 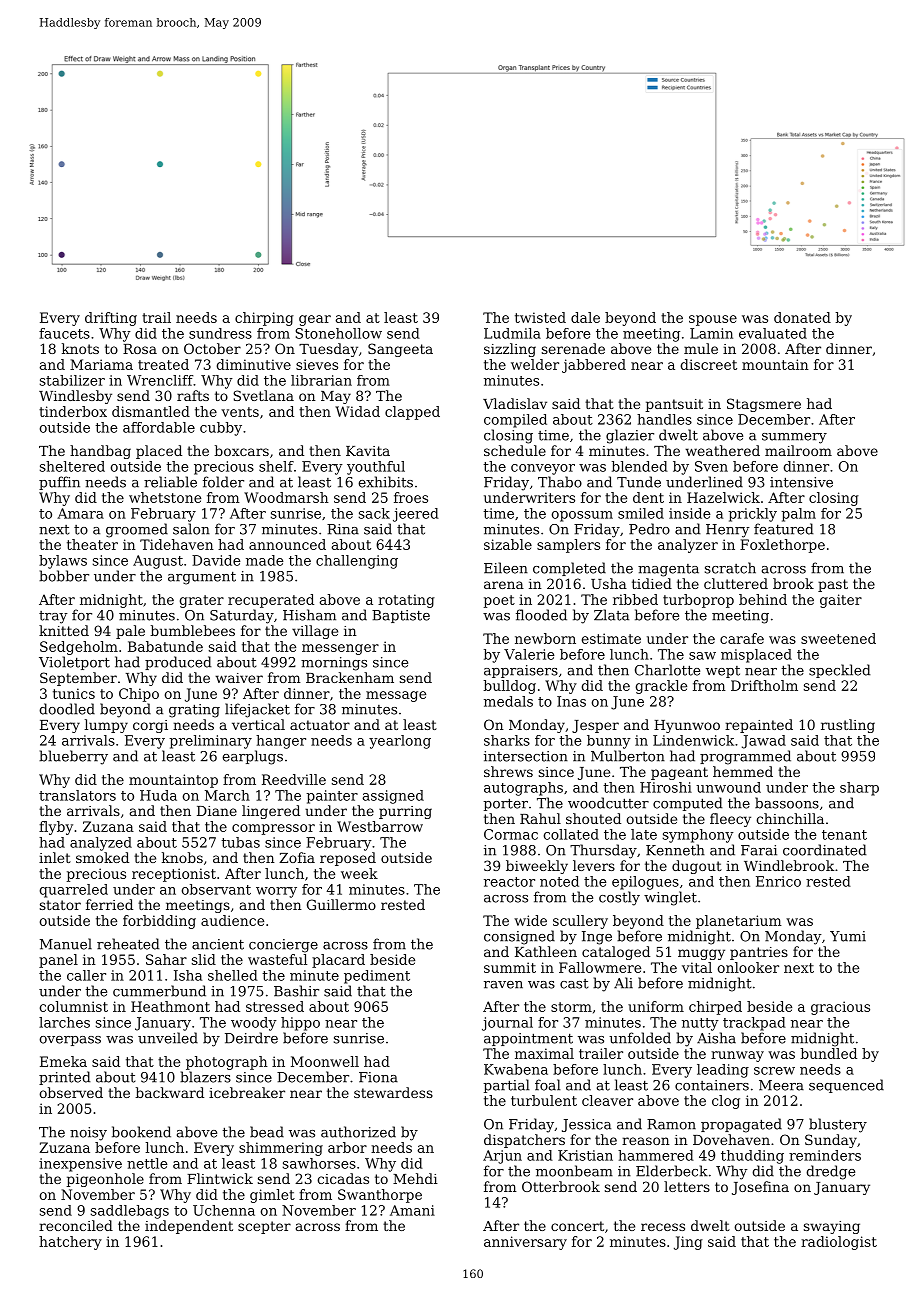 I want to click on hatchery, so click(x=70, y=1243).
